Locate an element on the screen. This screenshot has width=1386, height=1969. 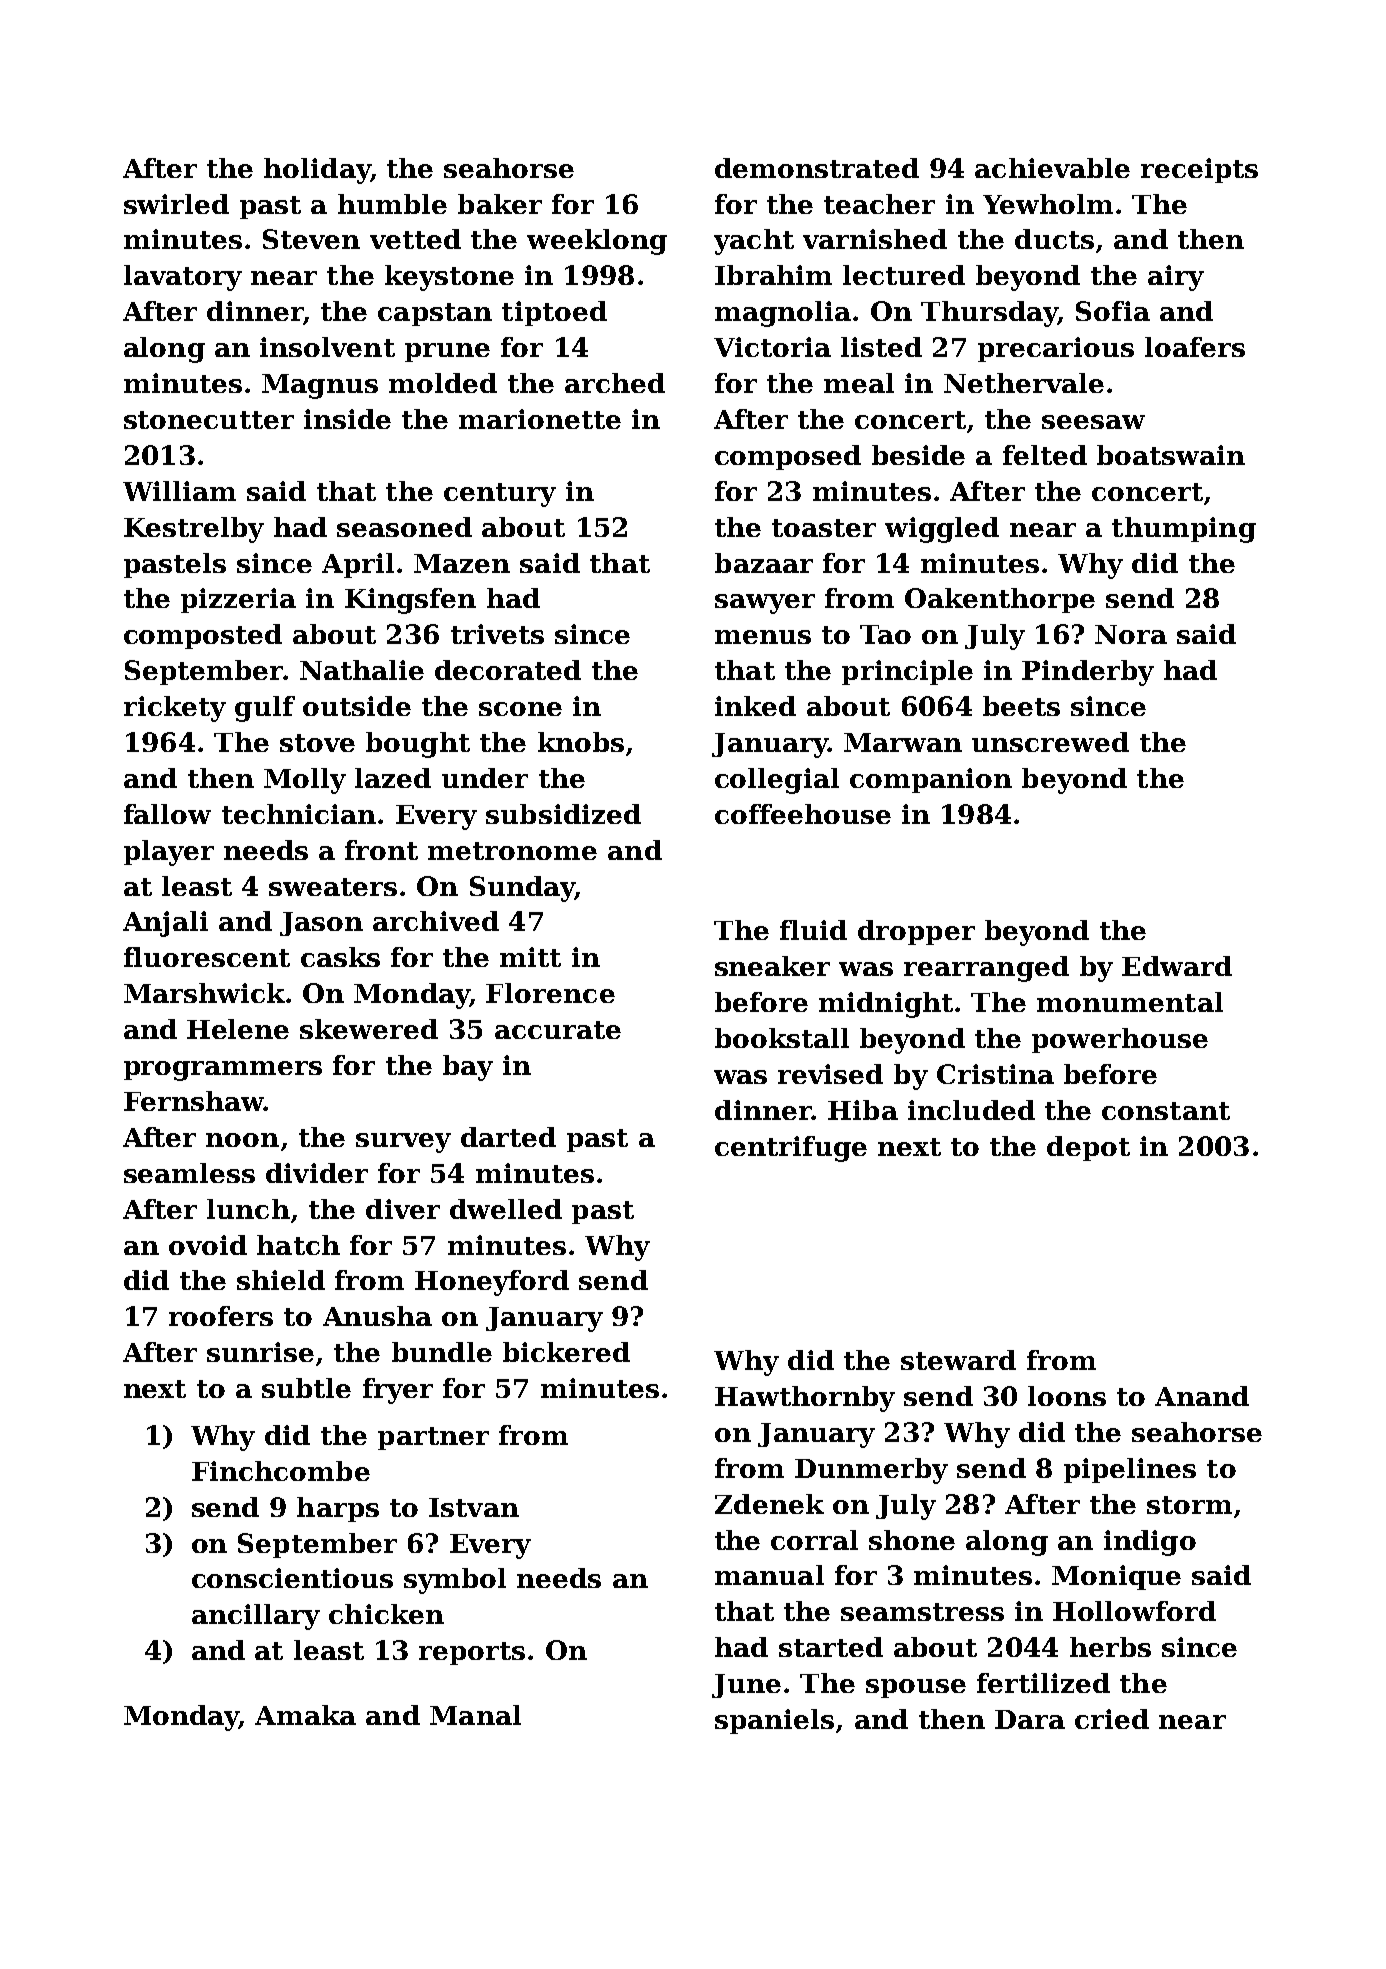
programmers is located at coordinates (223, 1071).
